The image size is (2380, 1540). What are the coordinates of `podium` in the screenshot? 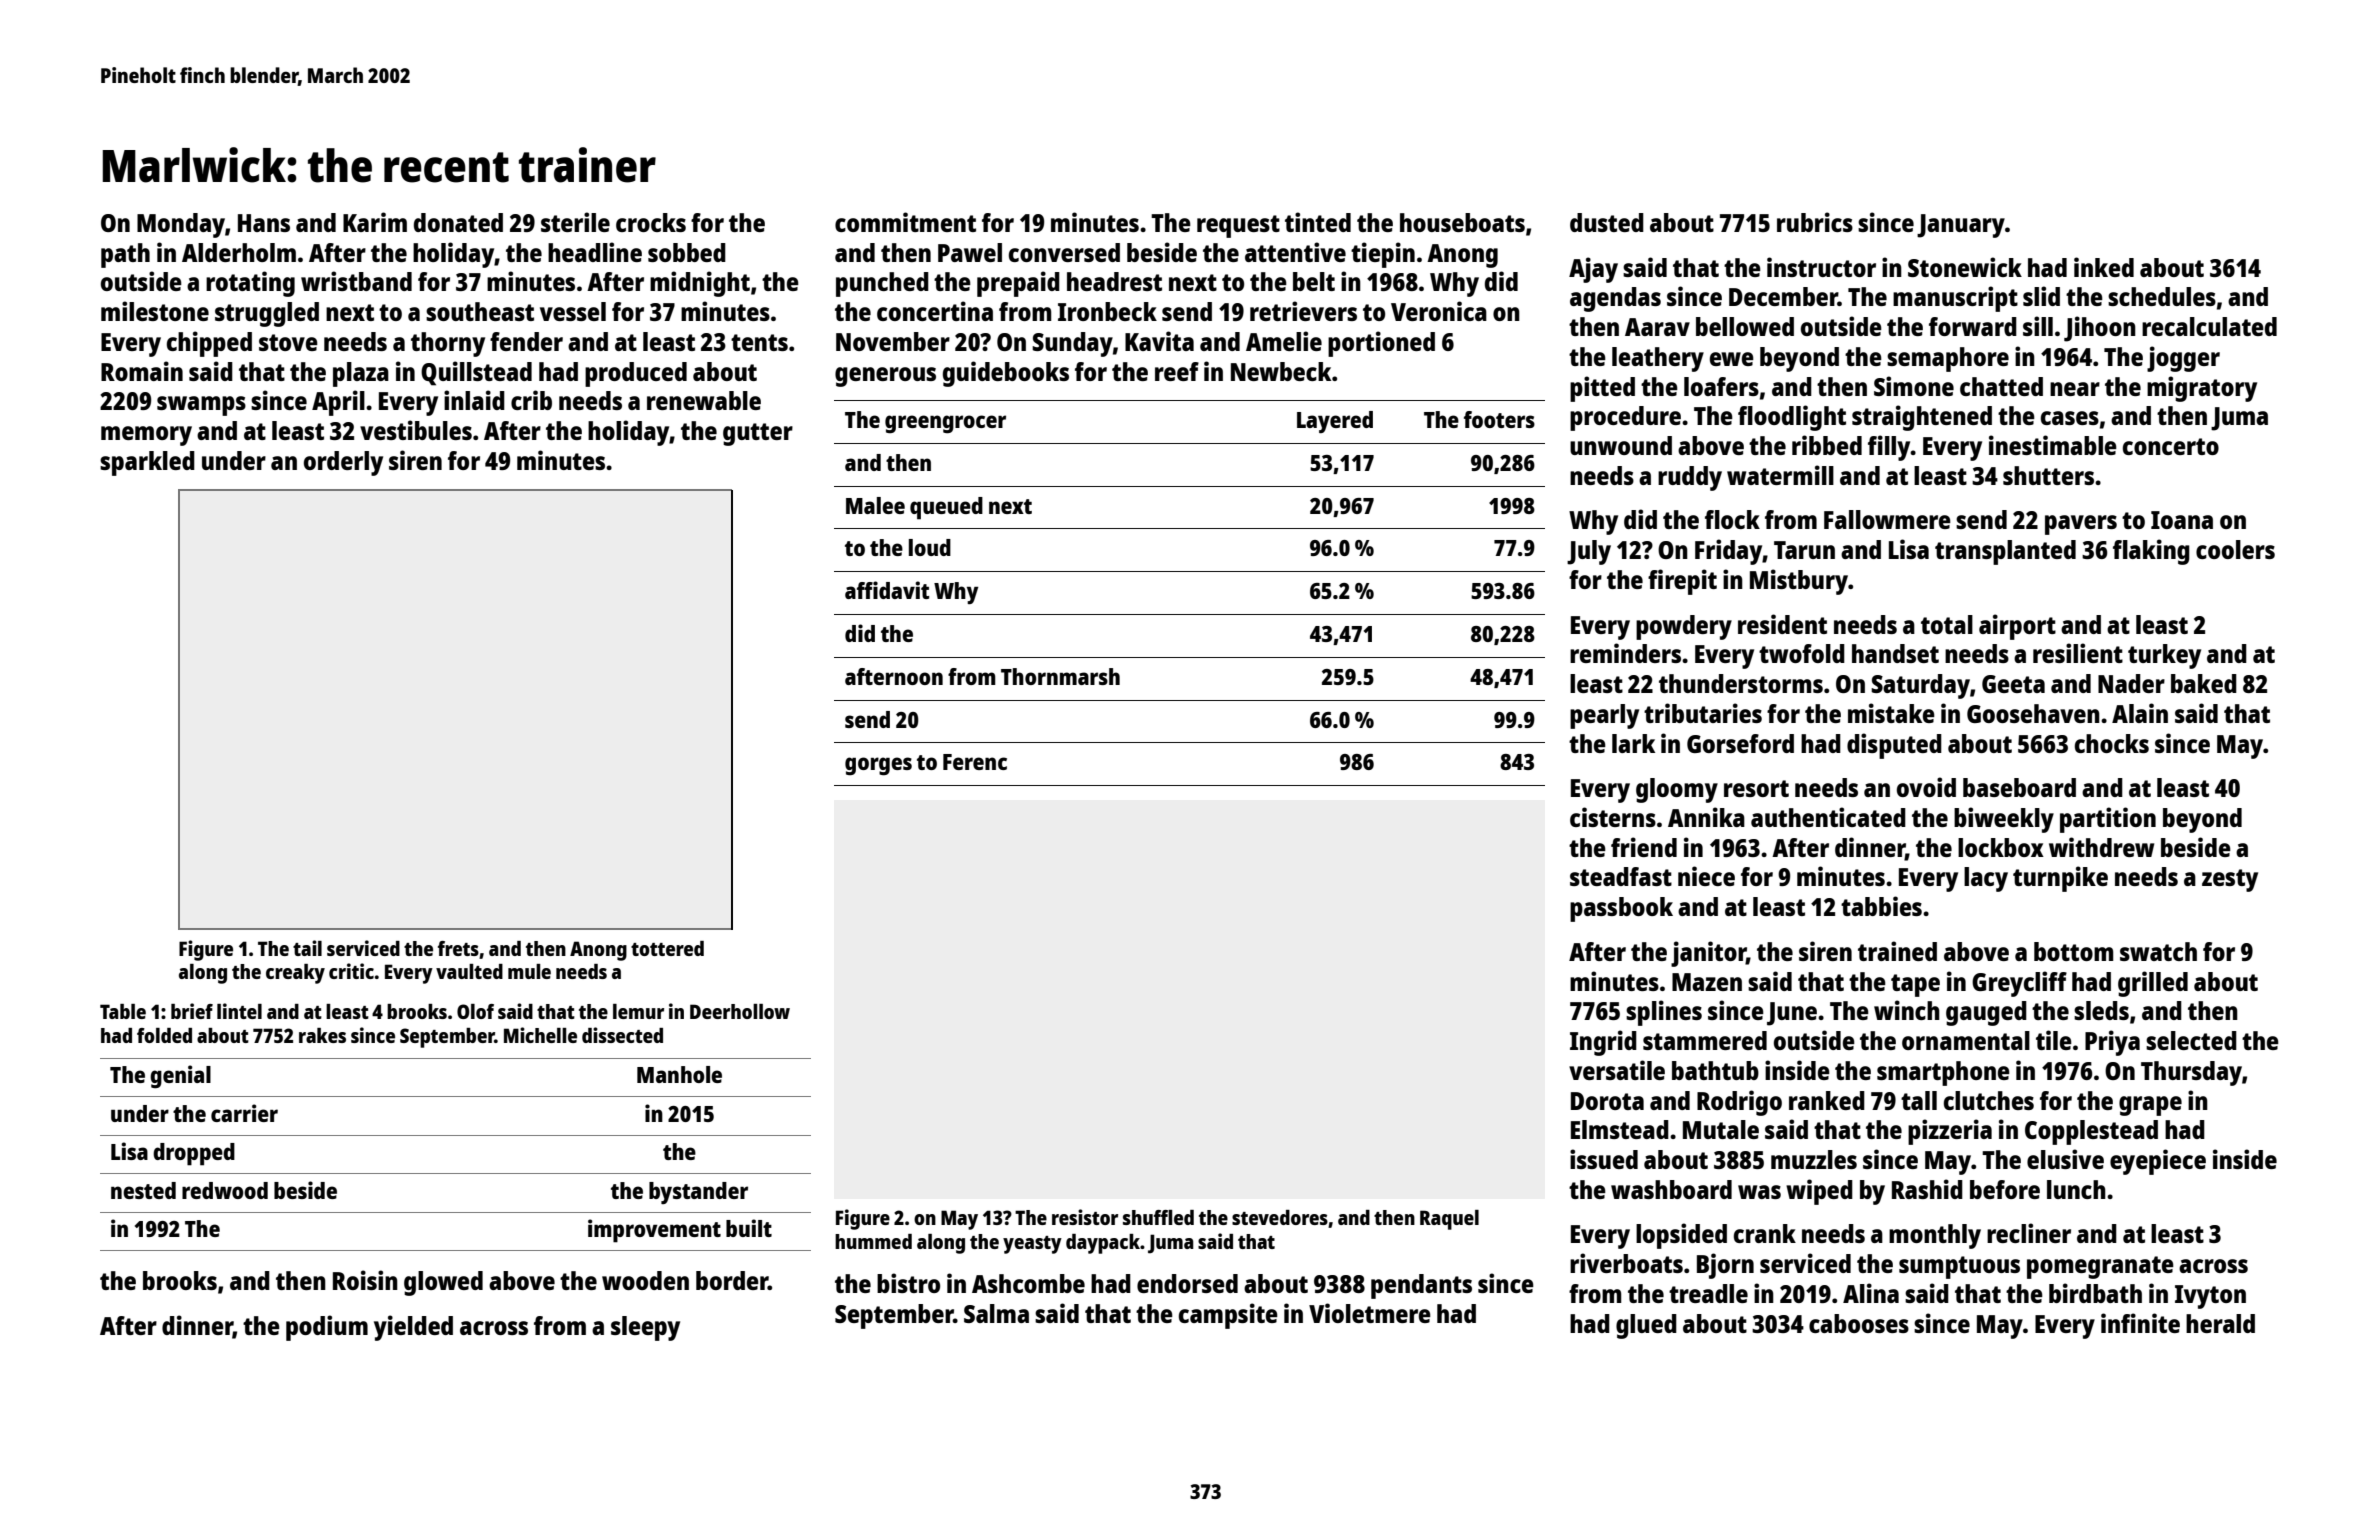 It's located at (327, 1328).
